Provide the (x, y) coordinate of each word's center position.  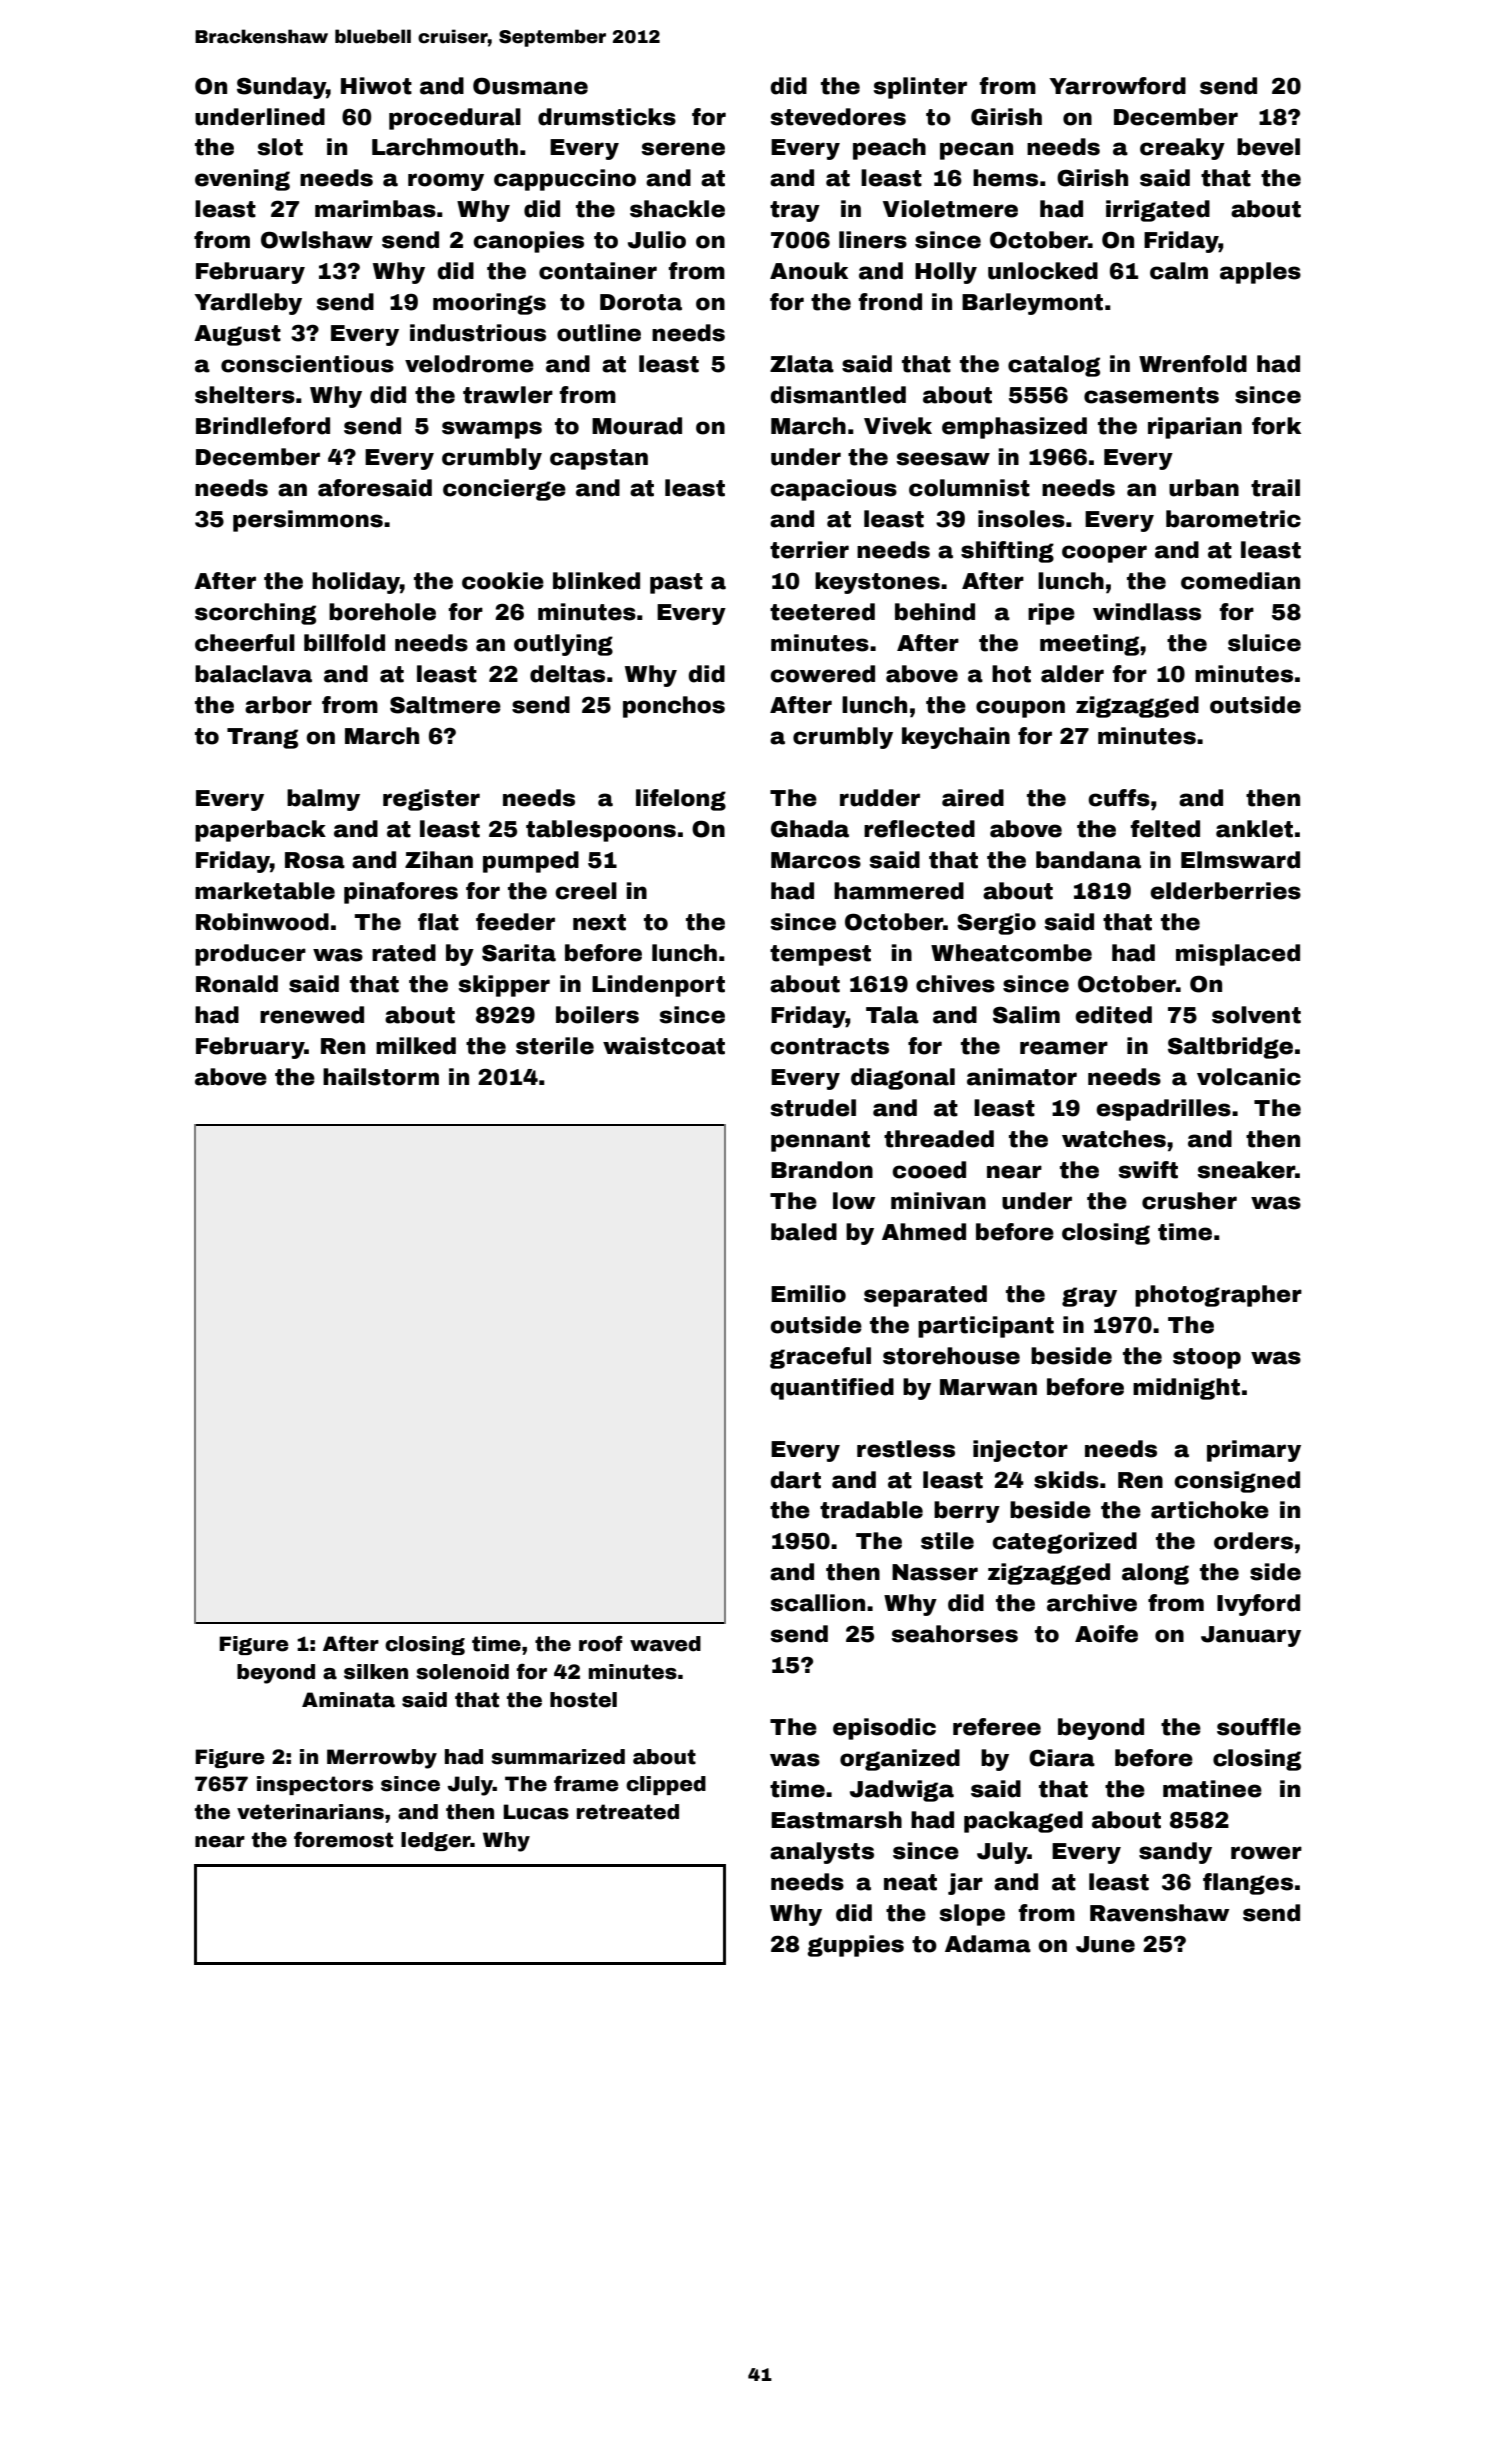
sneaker (1246, 1170)
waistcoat (664, 1046)
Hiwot (376, 86)
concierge (504, 490)
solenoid (462, 1672)
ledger (436, 1841)
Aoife (1106, 1634)
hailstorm (381, 1077)
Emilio (808, 1294)
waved (665, 1644)
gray (1089, 1297)
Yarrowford (1117, 86)
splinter (920, 88)
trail (1275, 488)
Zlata (802, 364)
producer (250, 955)
